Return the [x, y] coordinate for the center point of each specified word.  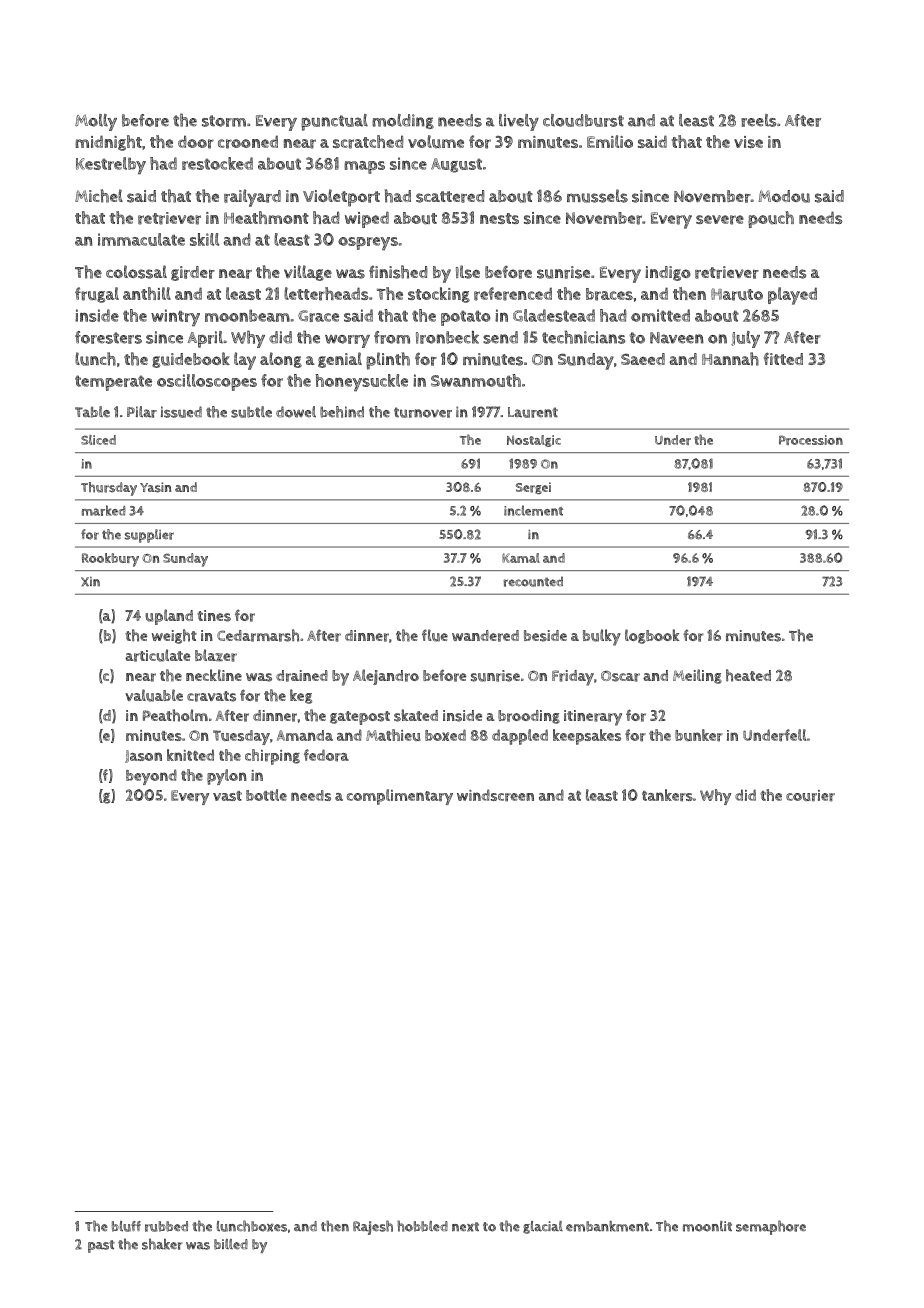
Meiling [697, 676]
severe [720, 220]
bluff [126, 1226]
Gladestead [554, 315]
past [101, 1246]
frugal [97, 295]
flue [435, 635]
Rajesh [373, 1227]
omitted [660, 315]
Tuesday [241, 737]
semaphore [771, 1227]
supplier [149, 536]
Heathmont [266, 217]
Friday [573, 678]
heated [748, 675]
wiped [367, 219]
